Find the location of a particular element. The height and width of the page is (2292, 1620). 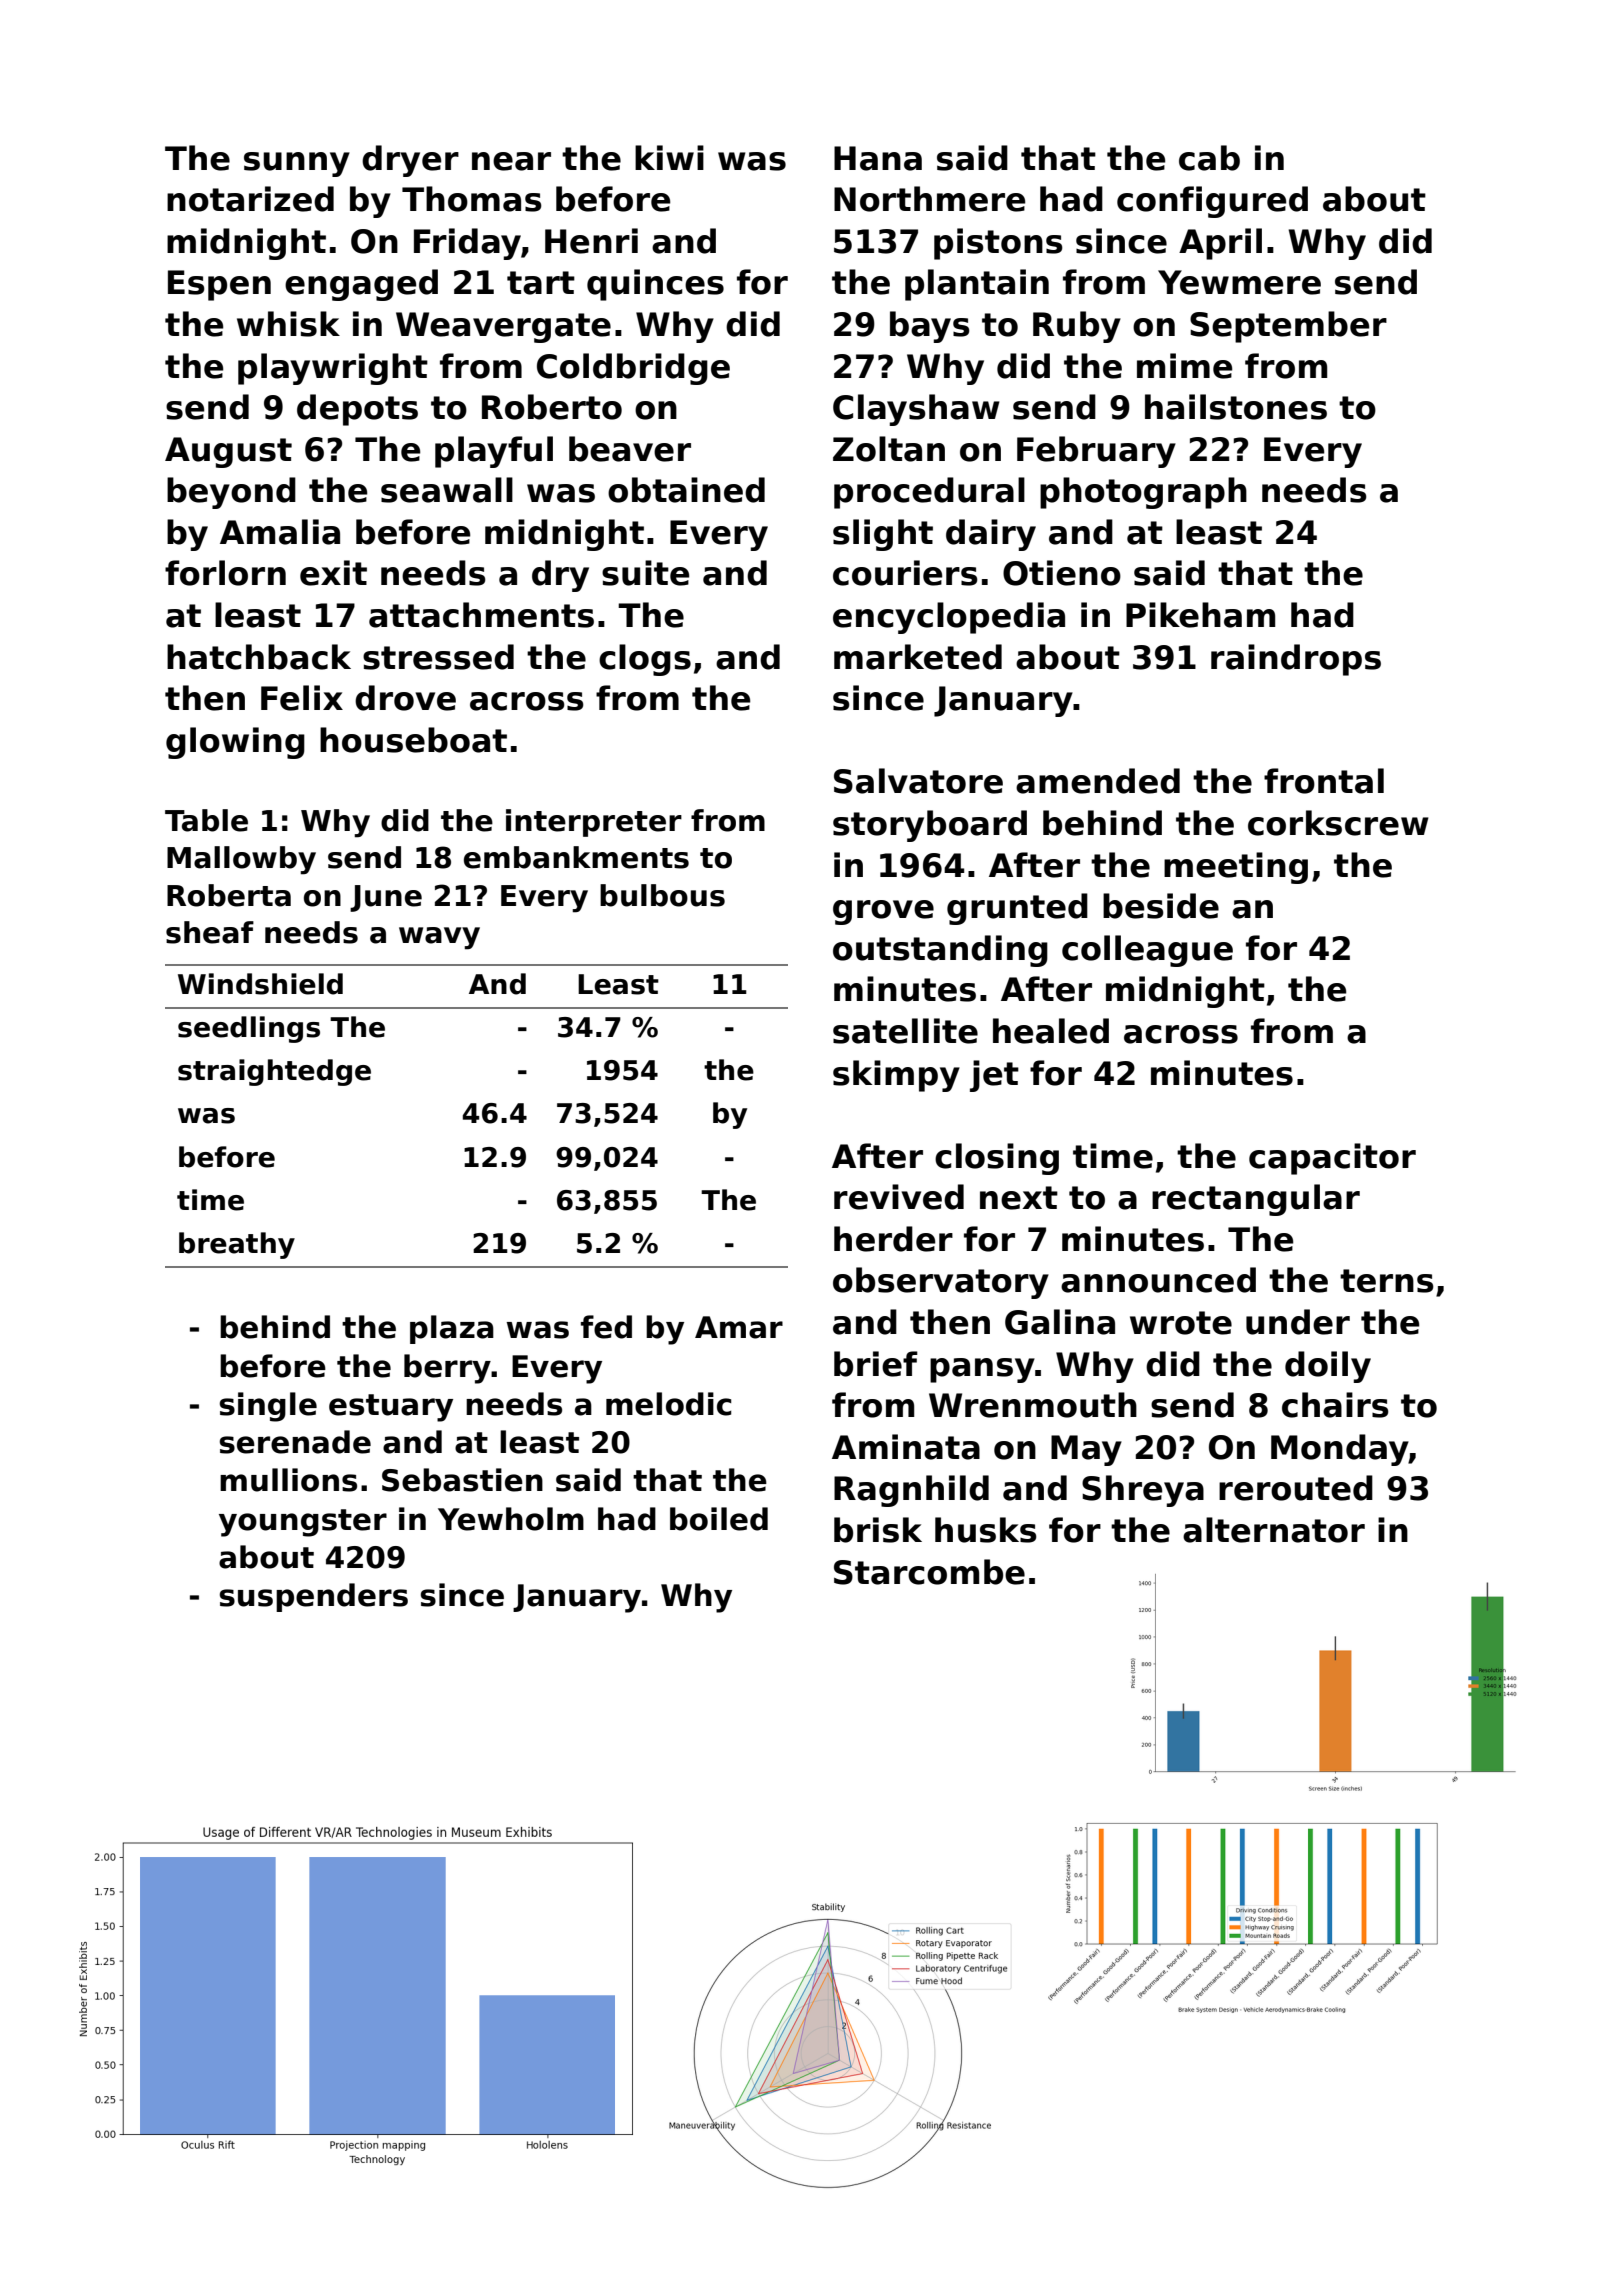

Starcombe is located at coordinates (929, 1572).
